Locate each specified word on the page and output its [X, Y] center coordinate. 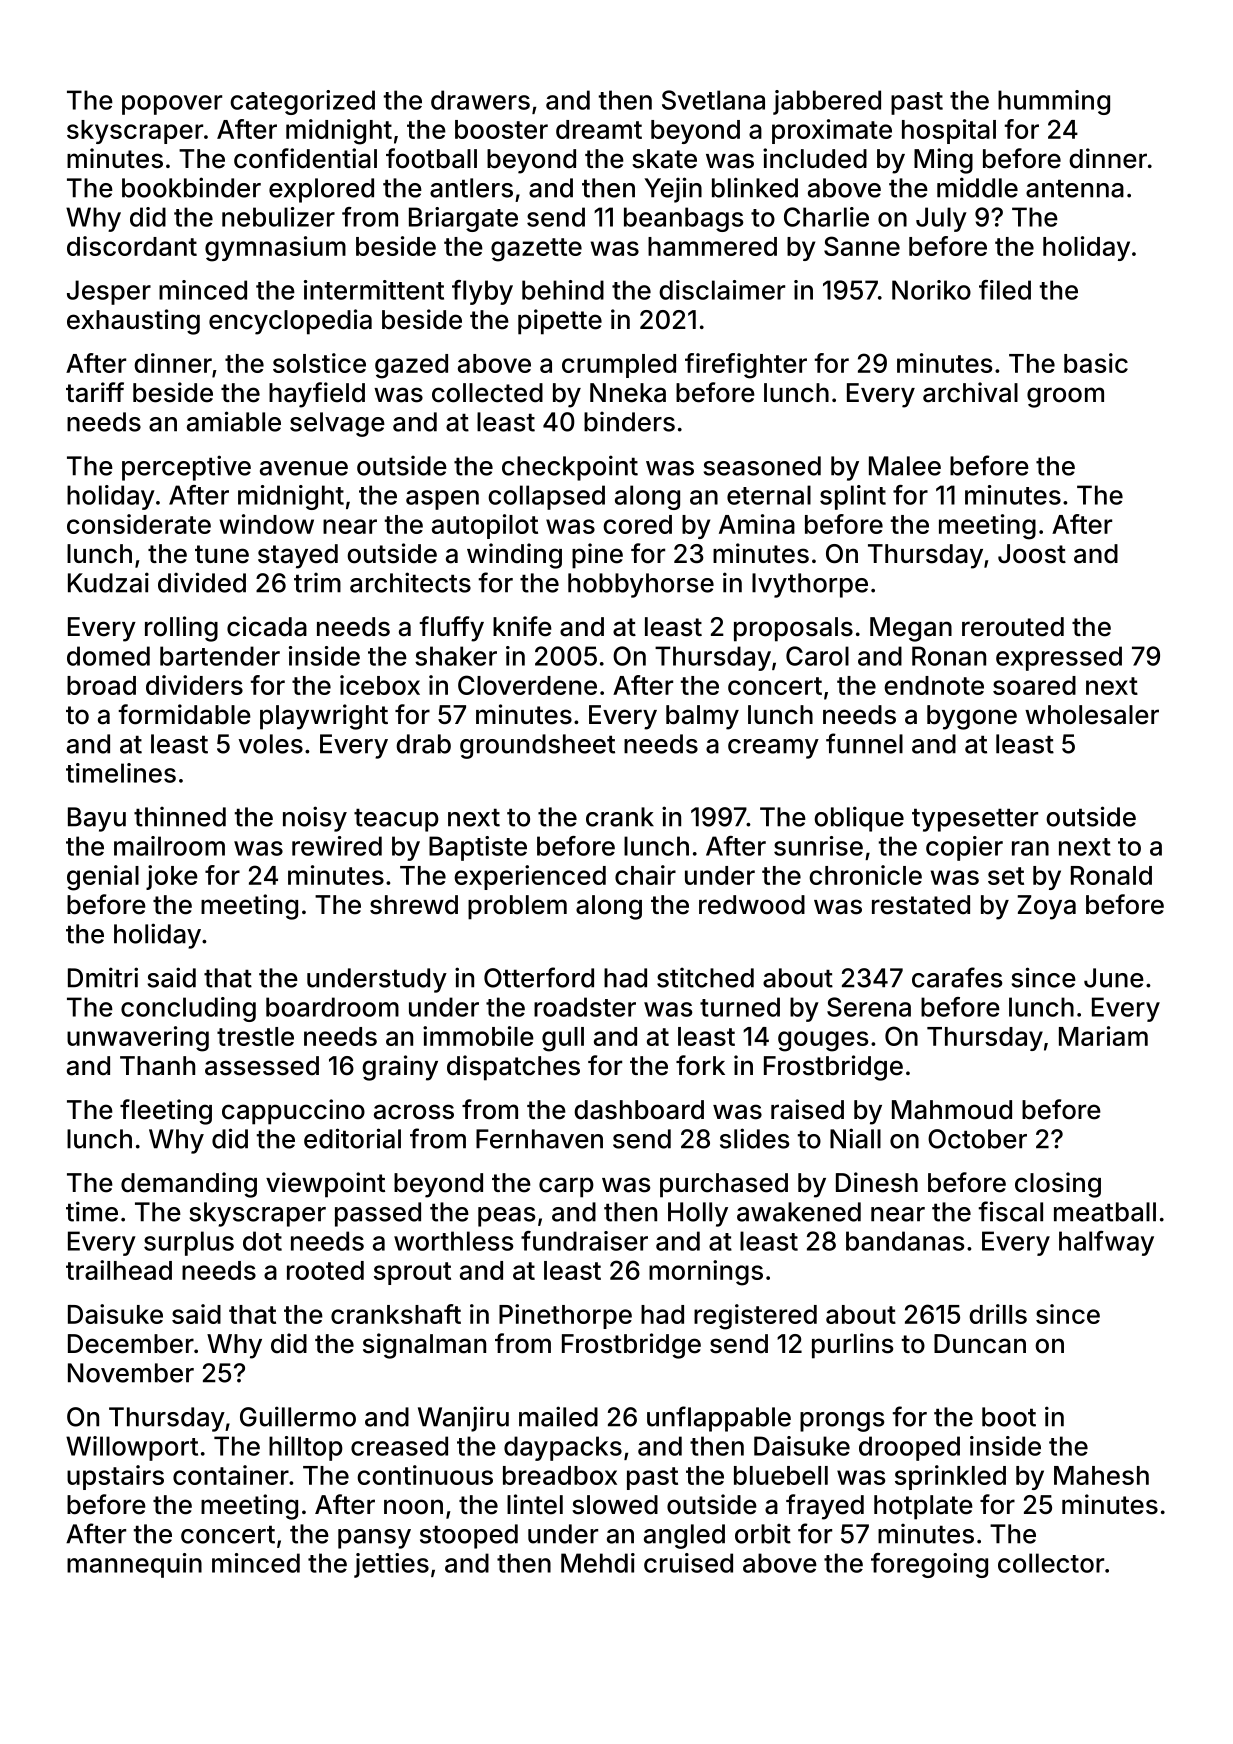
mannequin [134, 1565]
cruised [688, 1563]
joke [172, 877]
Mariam [1103, 1036]
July [941, 219]
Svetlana [713, 100]
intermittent [374, 290]
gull [563, 1039]
